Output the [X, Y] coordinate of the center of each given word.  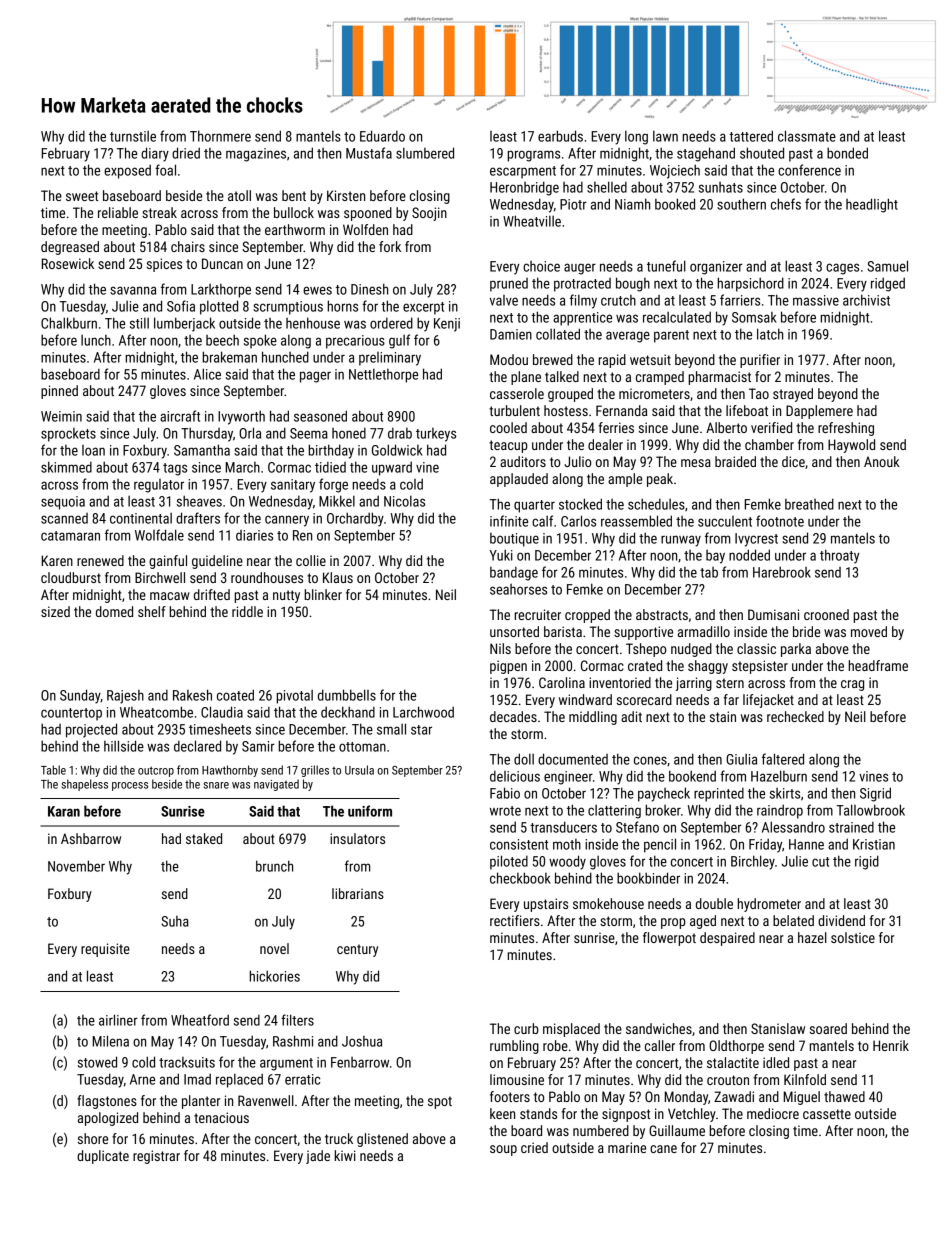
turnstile [133, 136]
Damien [511, 334]
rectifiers [515, 920]
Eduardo [382, 136]
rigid [867, 862]
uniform [370, 811]
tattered [751, 136]
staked [204, 838]
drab [400, 433]
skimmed [66, 467]
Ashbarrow [91, 838]
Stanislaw [778, 1028]
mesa [696, 463]
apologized [108, 1119]
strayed [793, 395]
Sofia [181, 306]
